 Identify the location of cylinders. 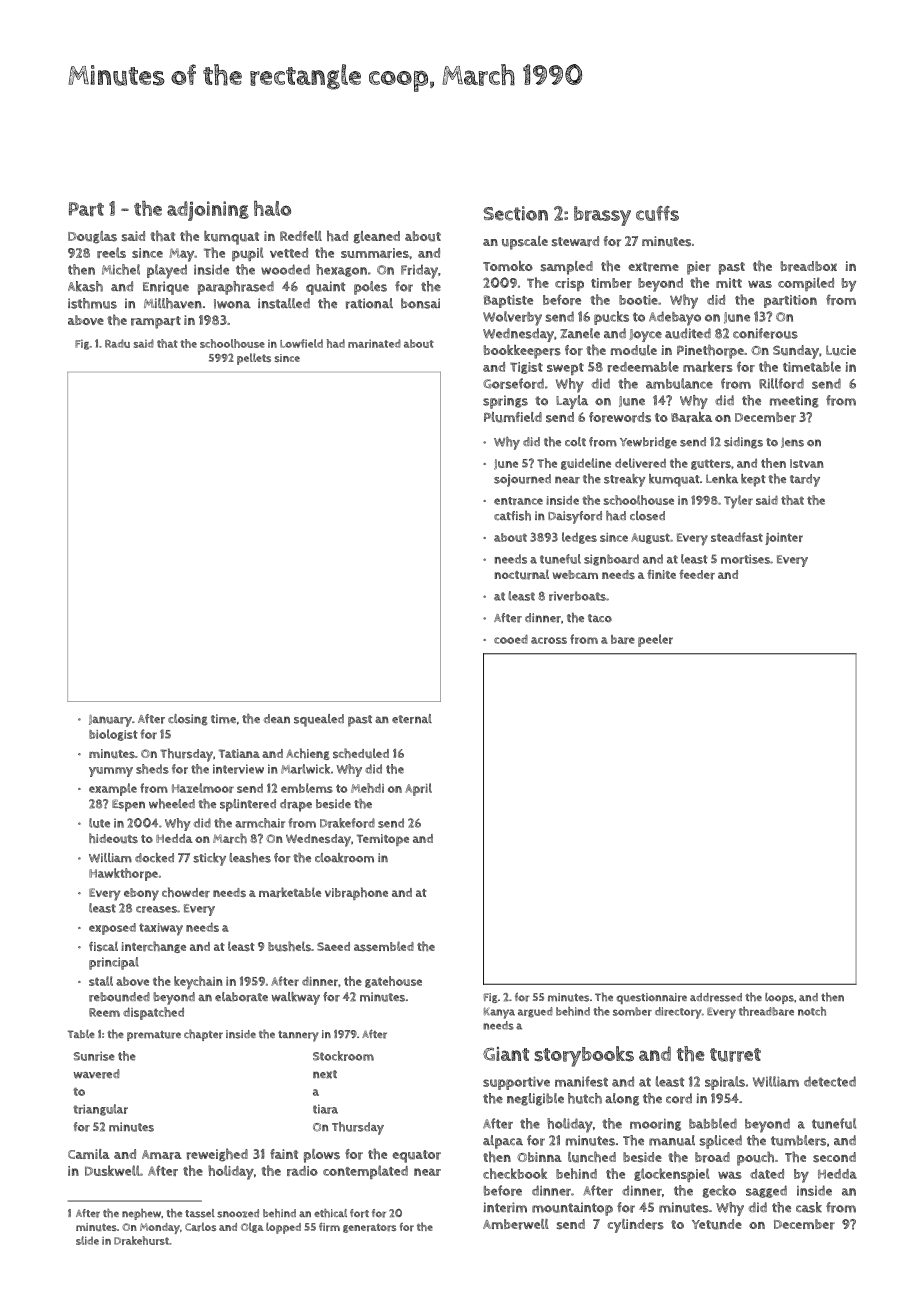
(635, 1226).
